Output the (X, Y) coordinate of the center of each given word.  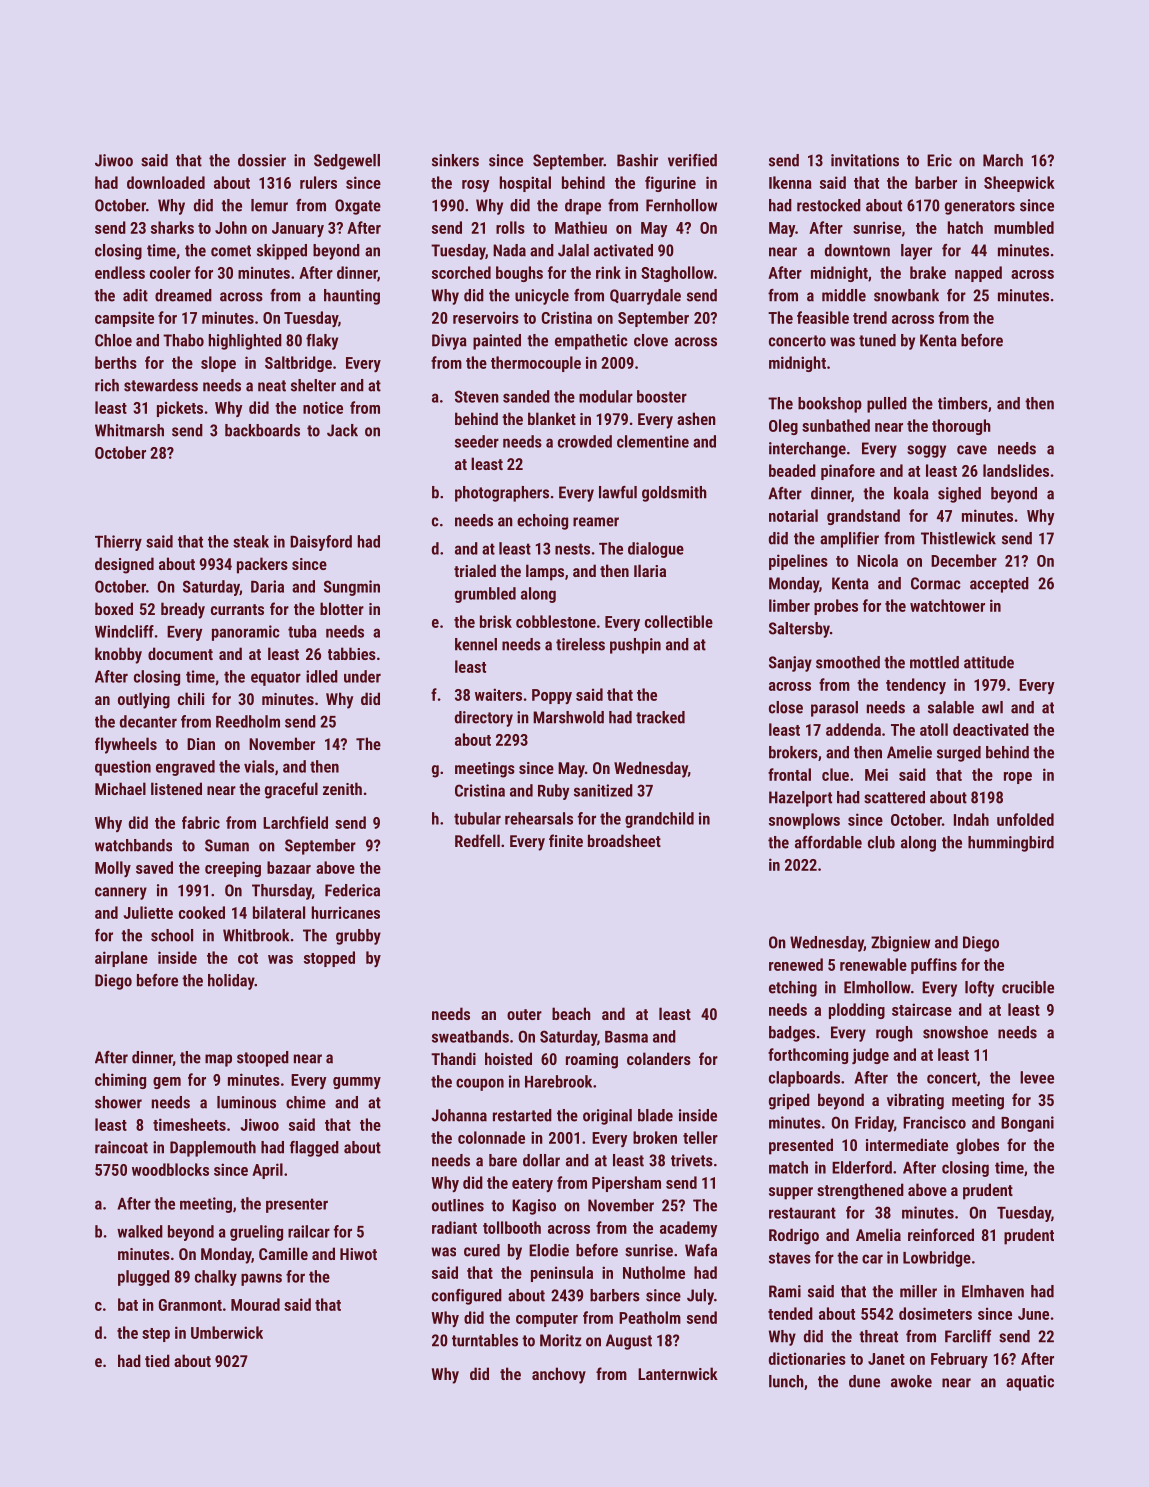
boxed (114, 608)
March (1003, 160)
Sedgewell (347, 162)
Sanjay (790, 664)
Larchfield (295, 822)
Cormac (936, 583)
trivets (692, 1160)
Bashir (637, 160)
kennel (476, 644)
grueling (256, 1233)
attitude (989, 662)
